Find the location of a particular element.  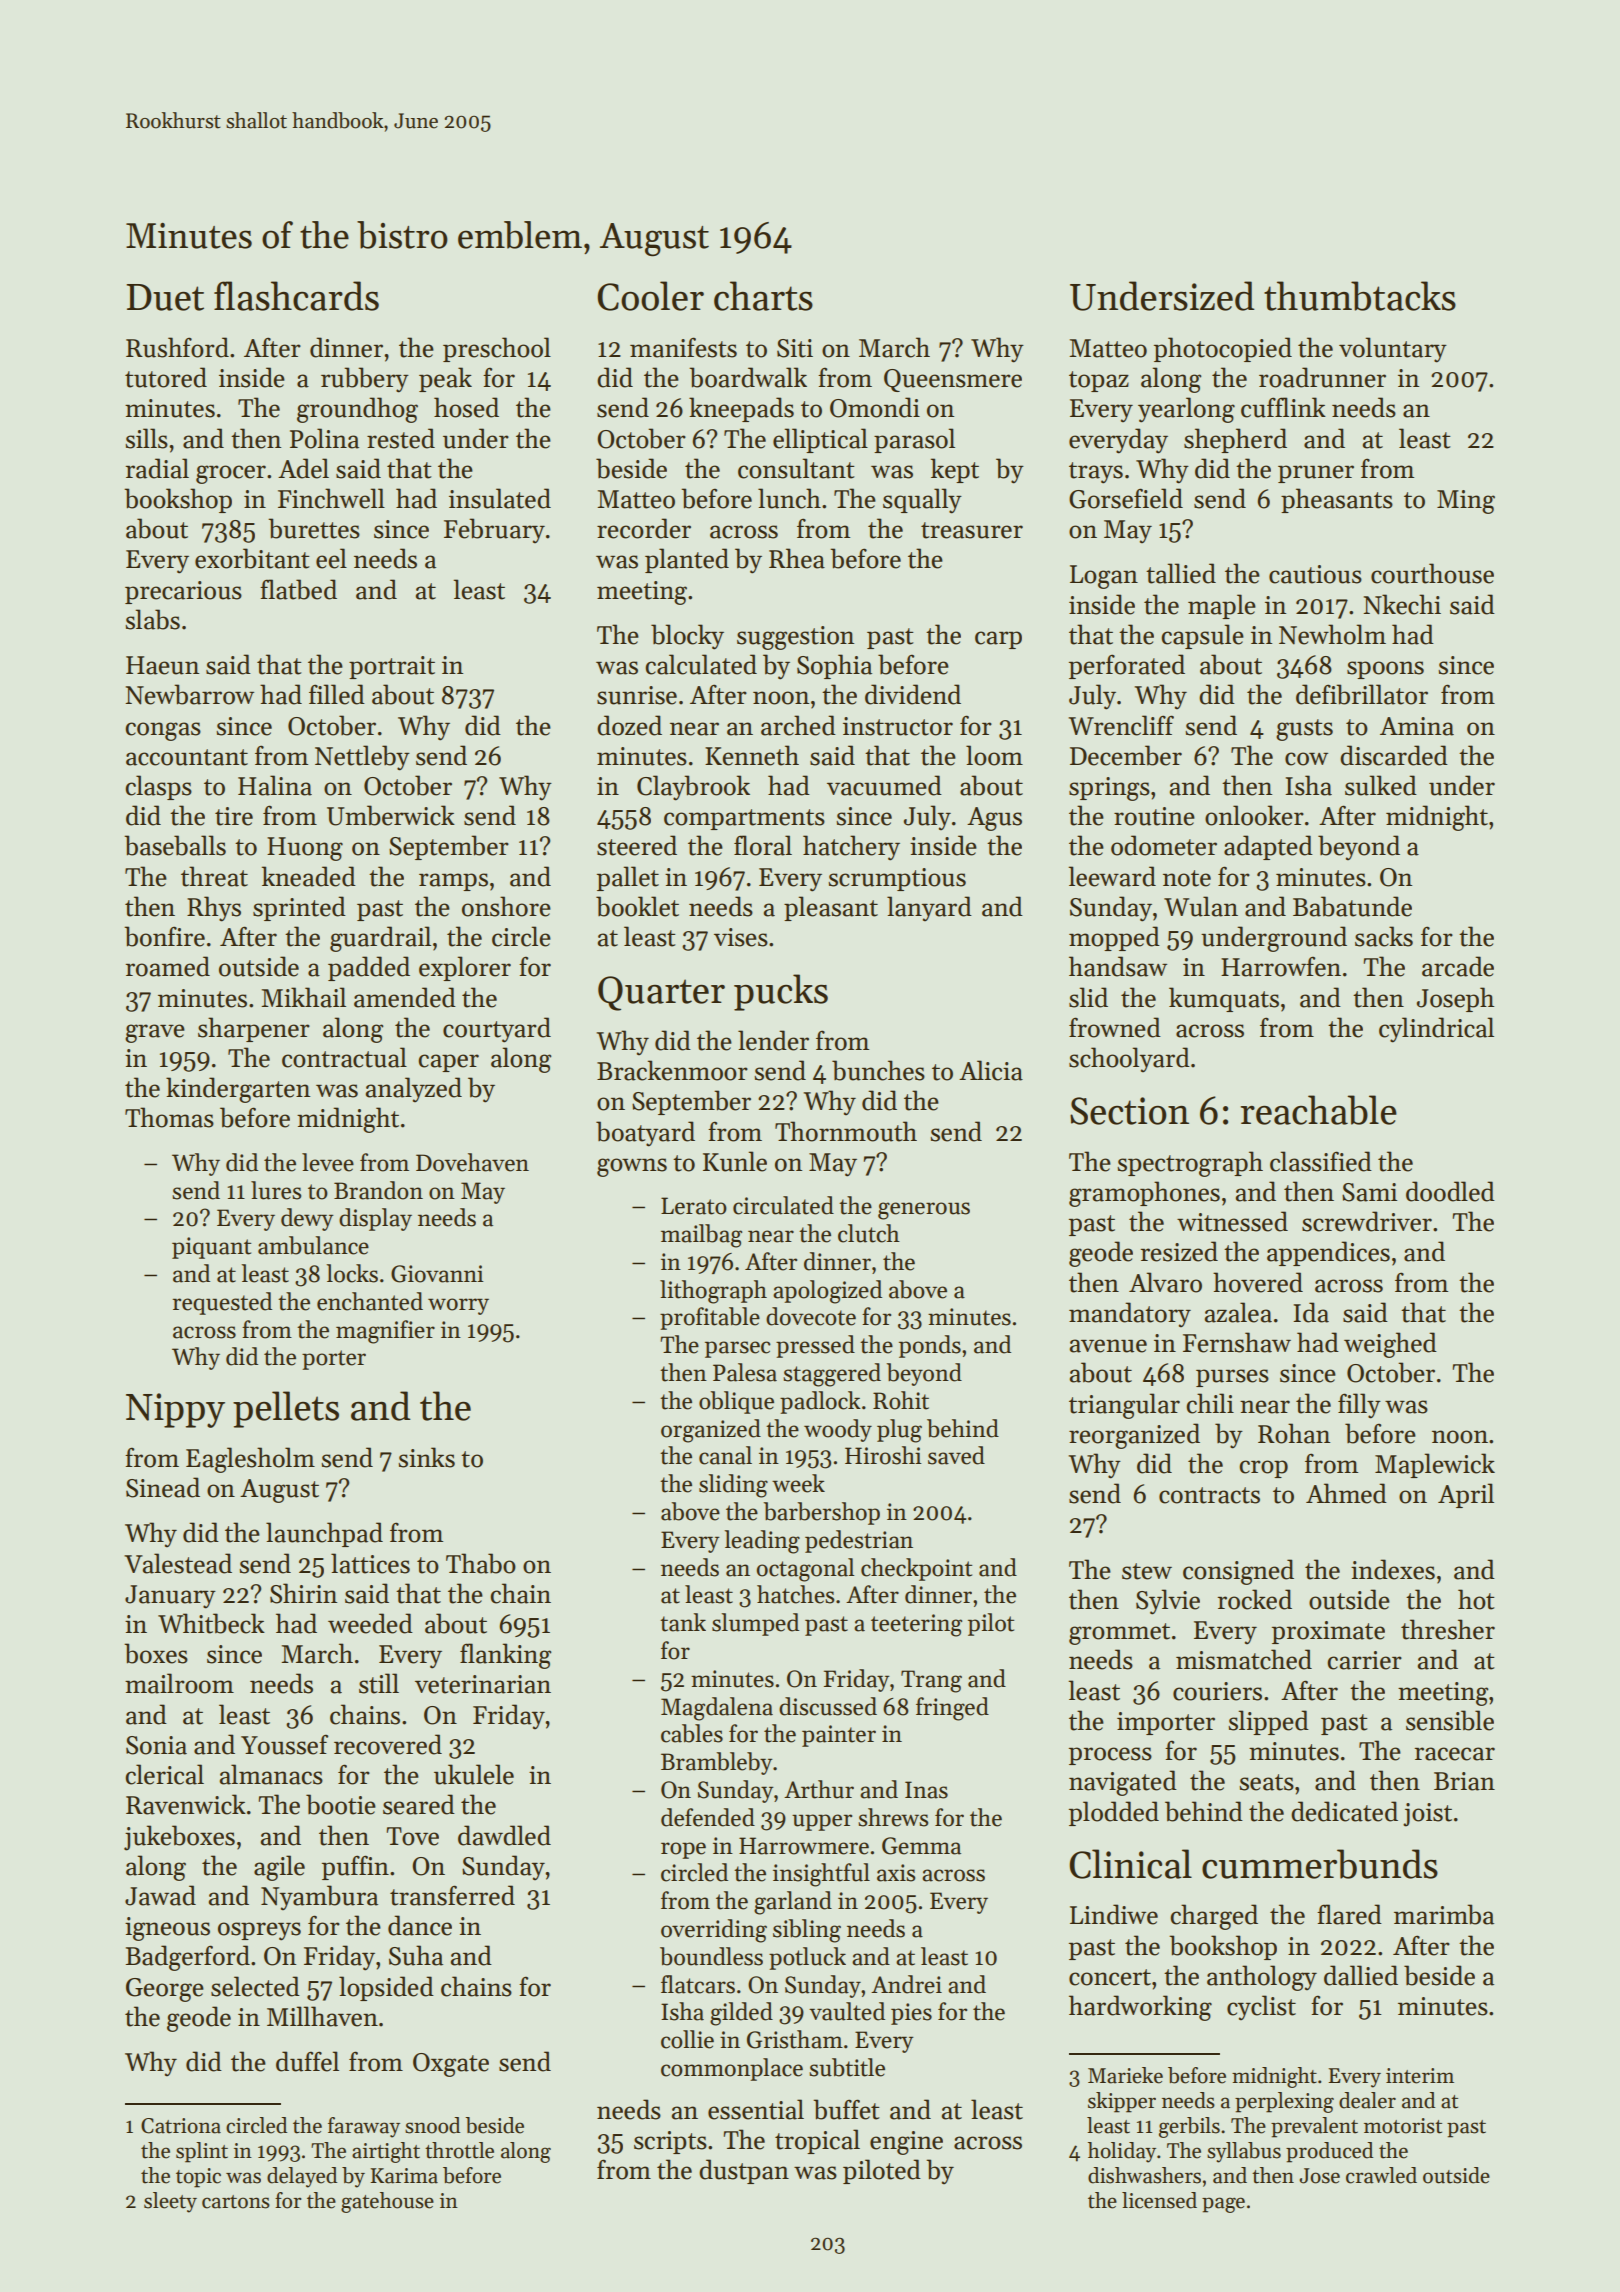

sleety is located at coordinates (170, 2202).
